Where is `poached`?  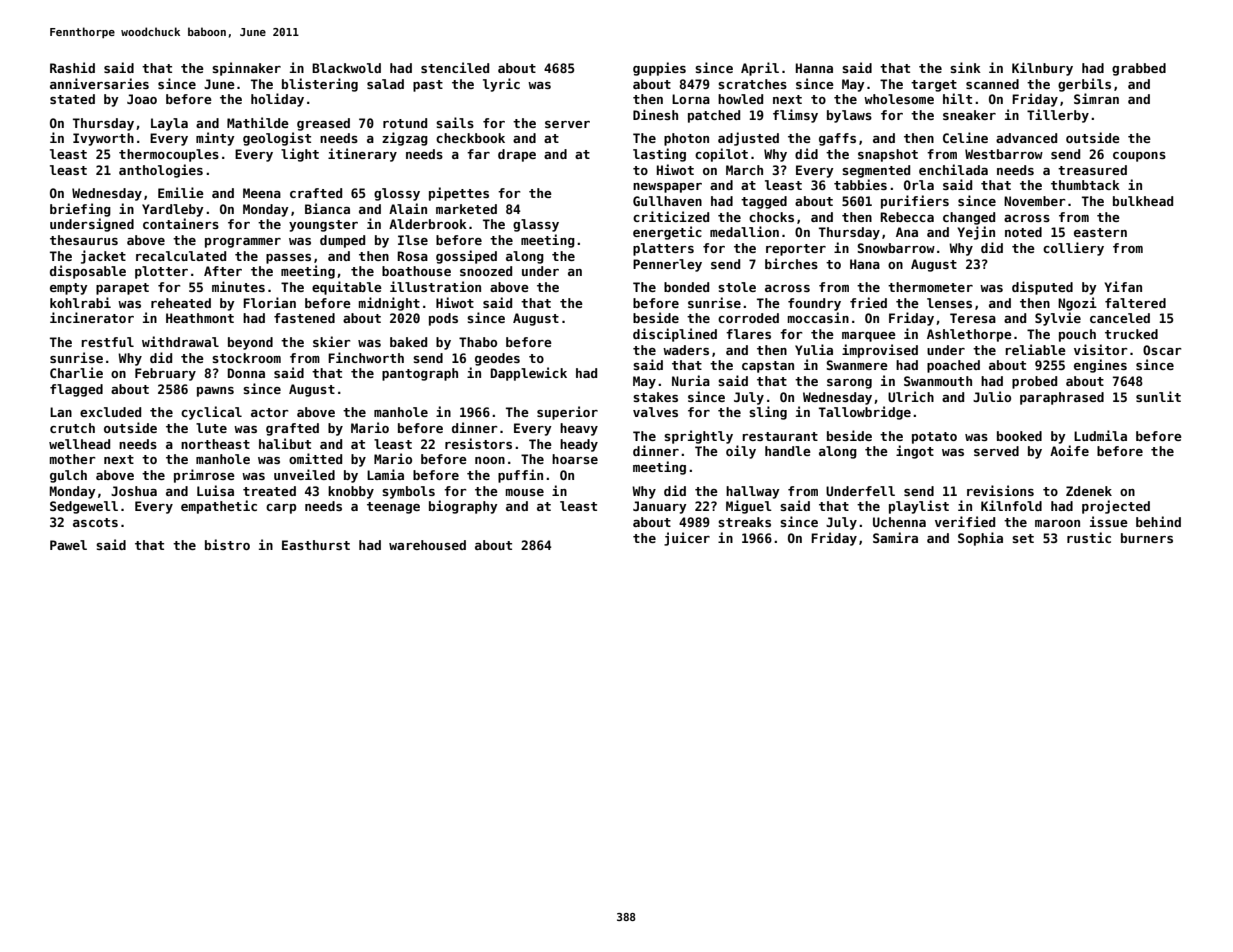 poached is located at coordinates (953, 366).
